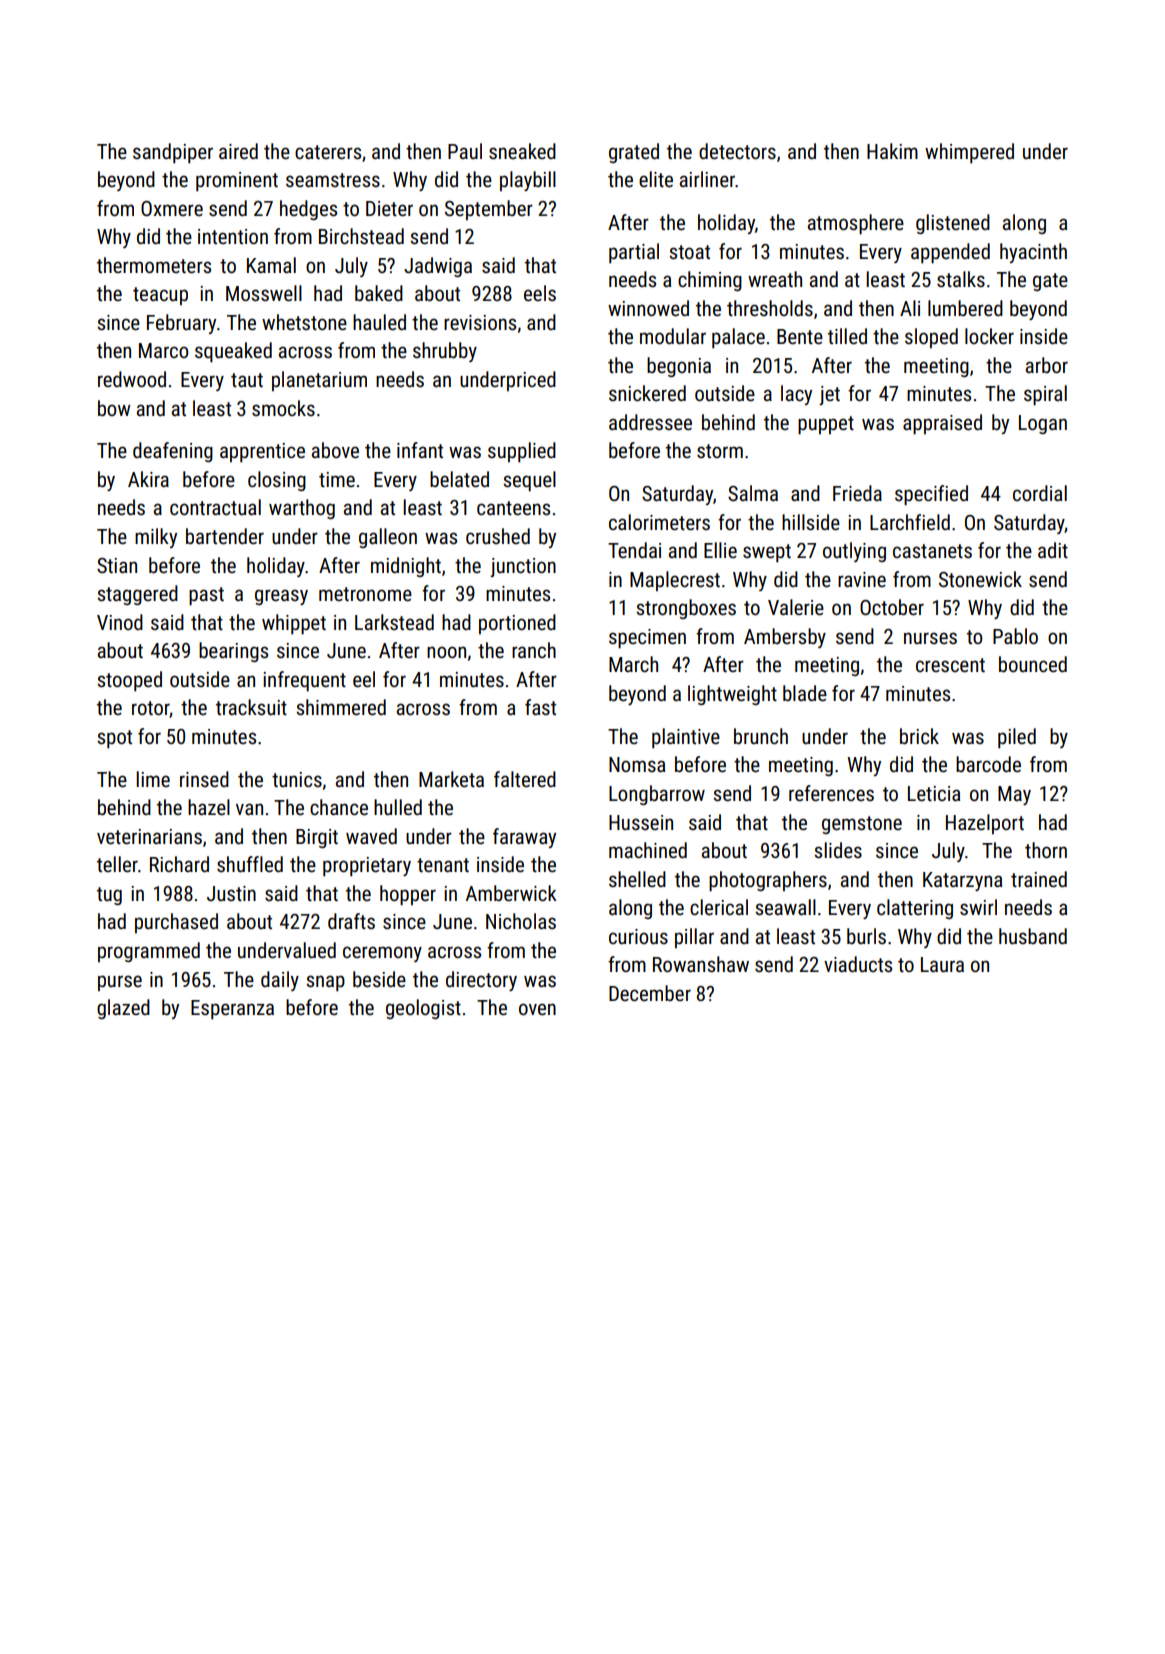  What do you see at coordinates (969, 153) in the screenshot?
I see `whimpered` at bounding box center [969, 153].
